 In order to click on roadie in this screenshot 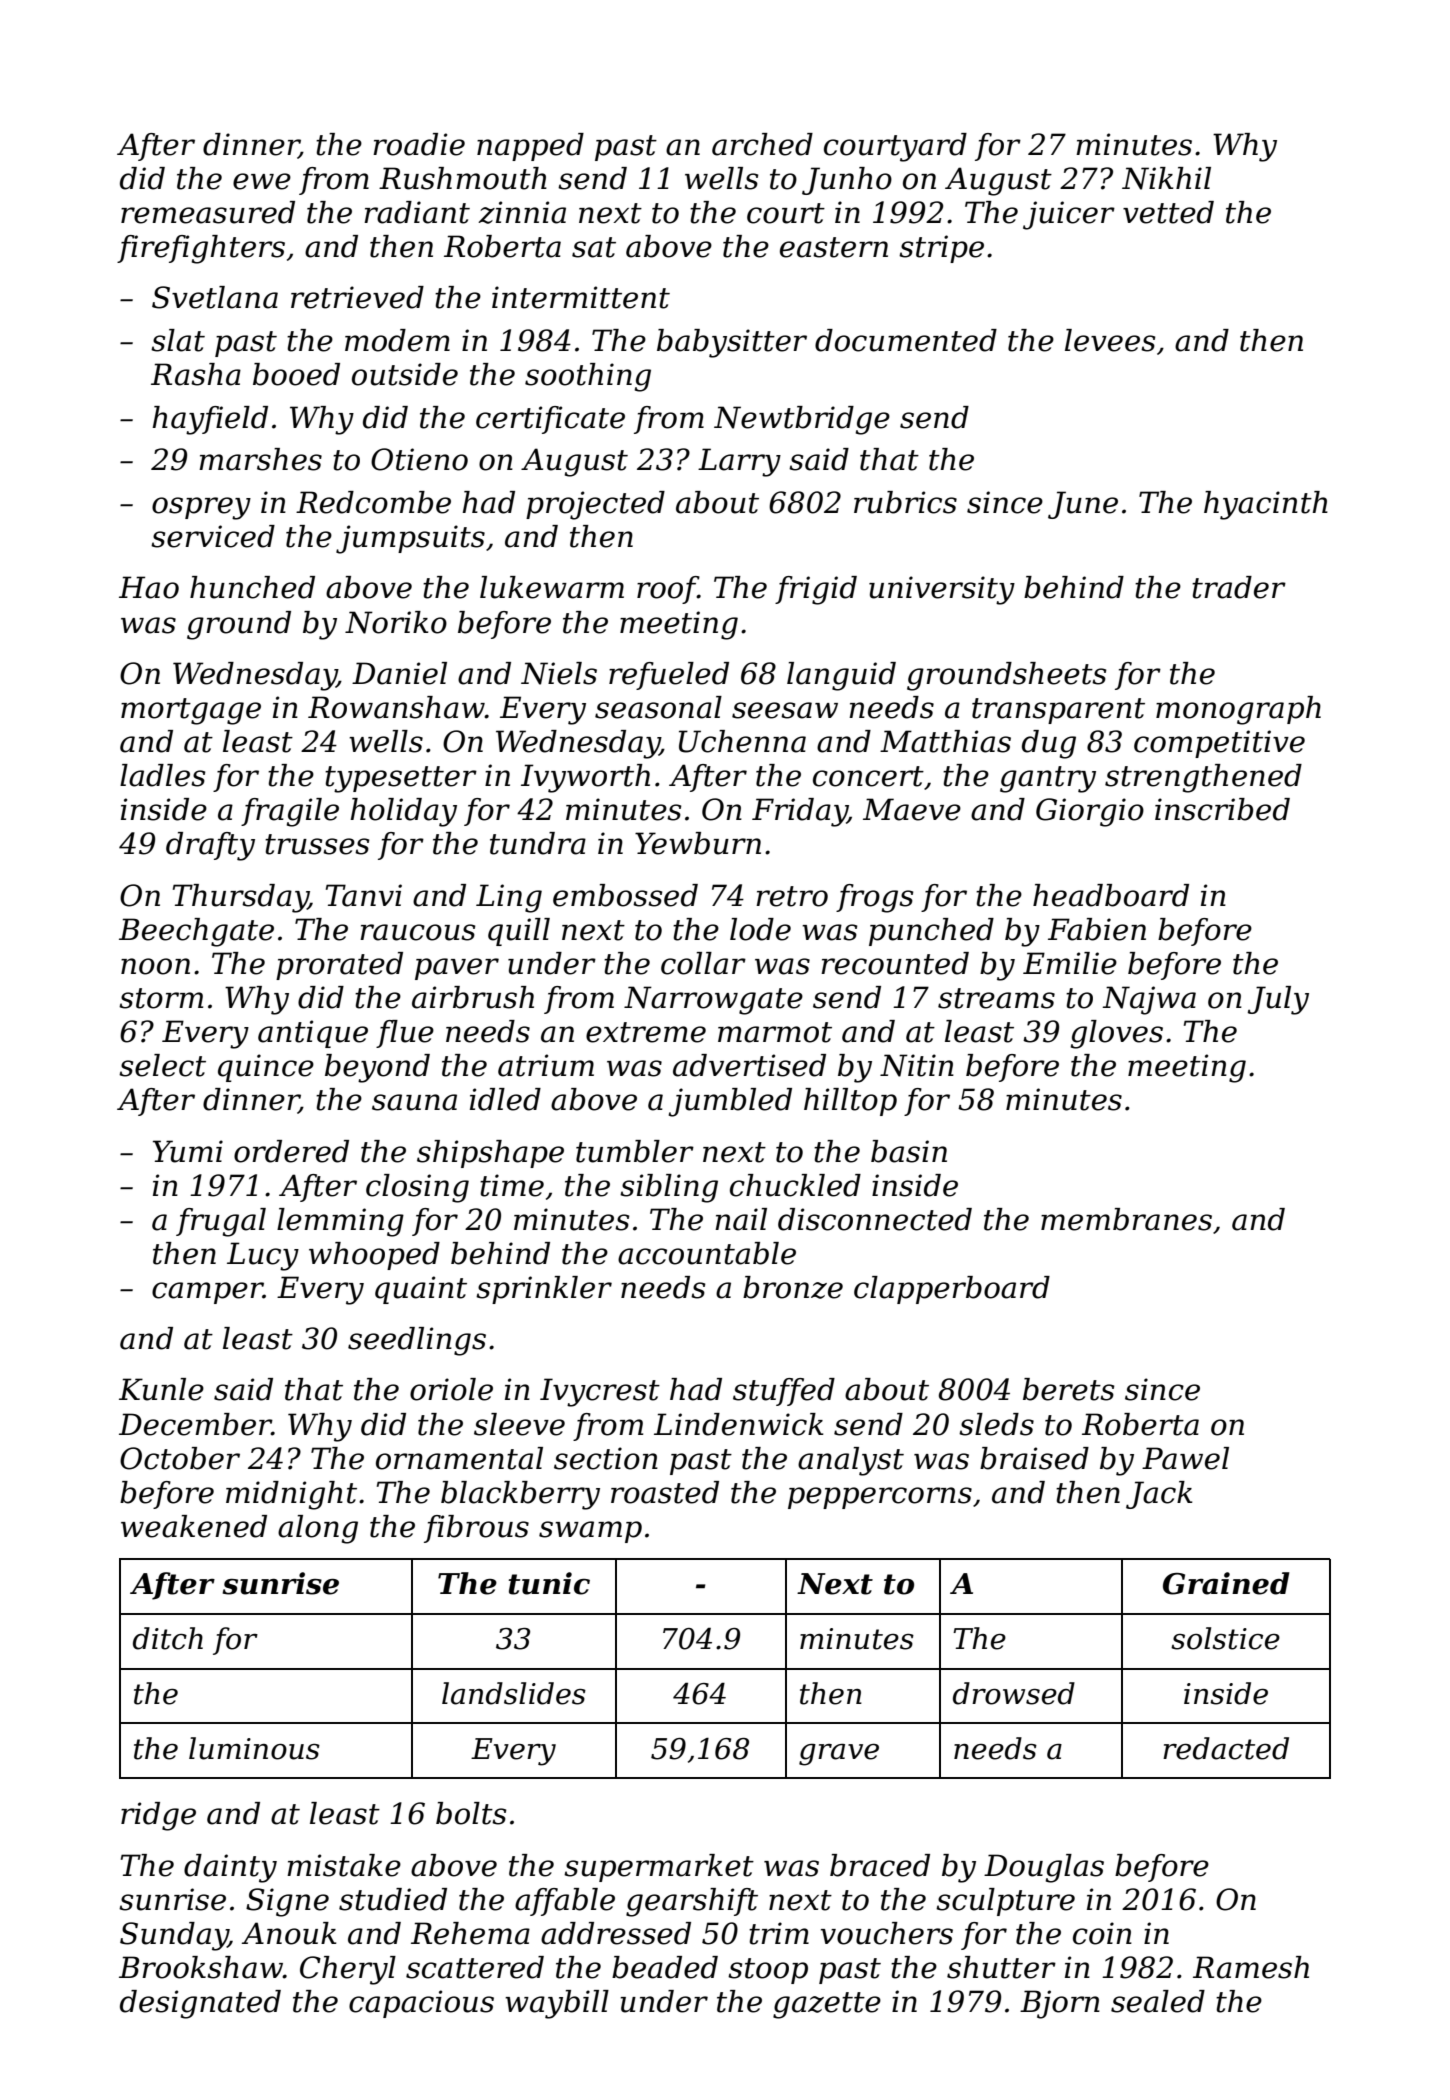, I will do `click(419, 144)`.
